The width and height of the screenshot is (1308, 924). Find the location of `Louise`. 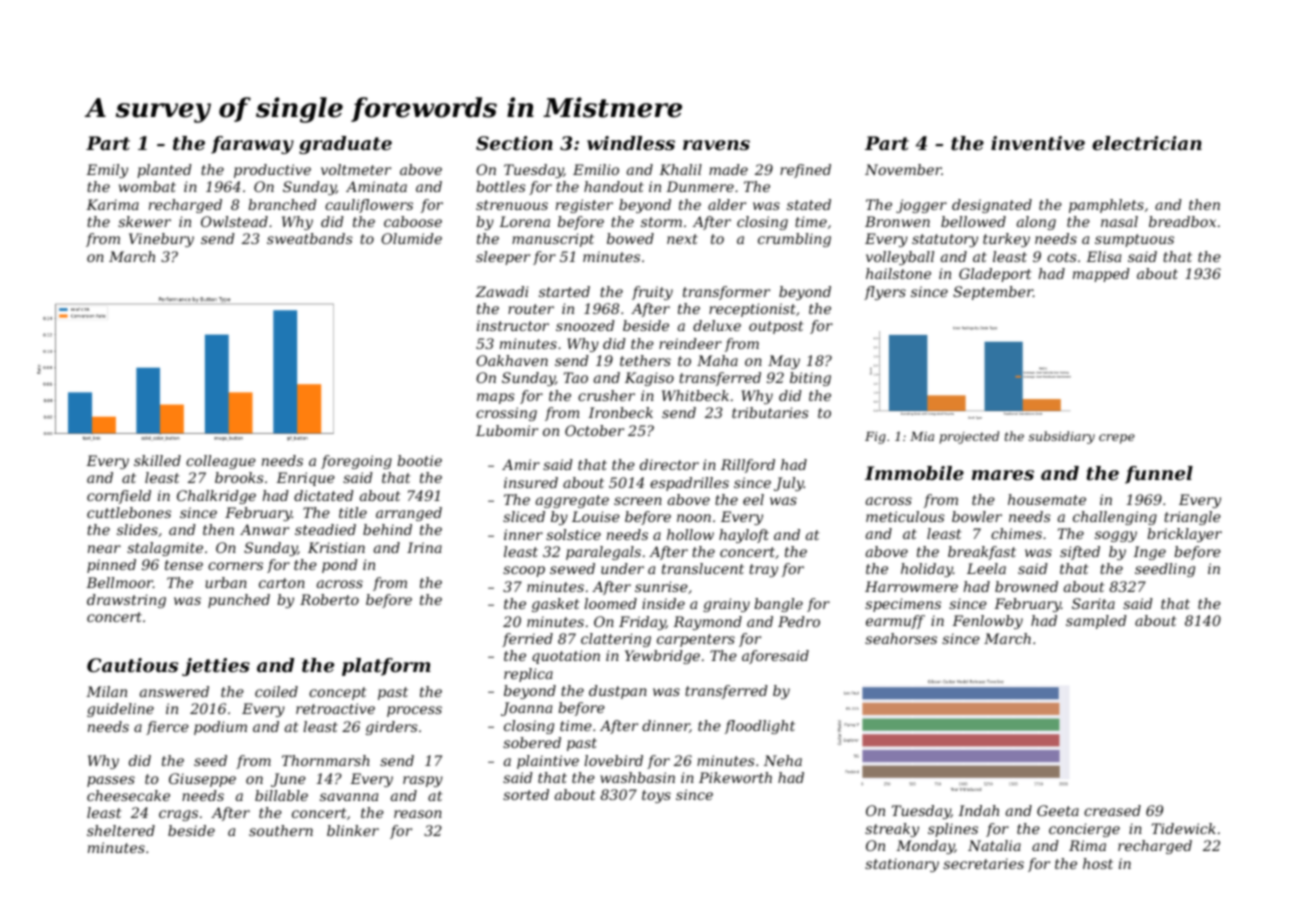

Louise is located at coordinates (596, 516).
